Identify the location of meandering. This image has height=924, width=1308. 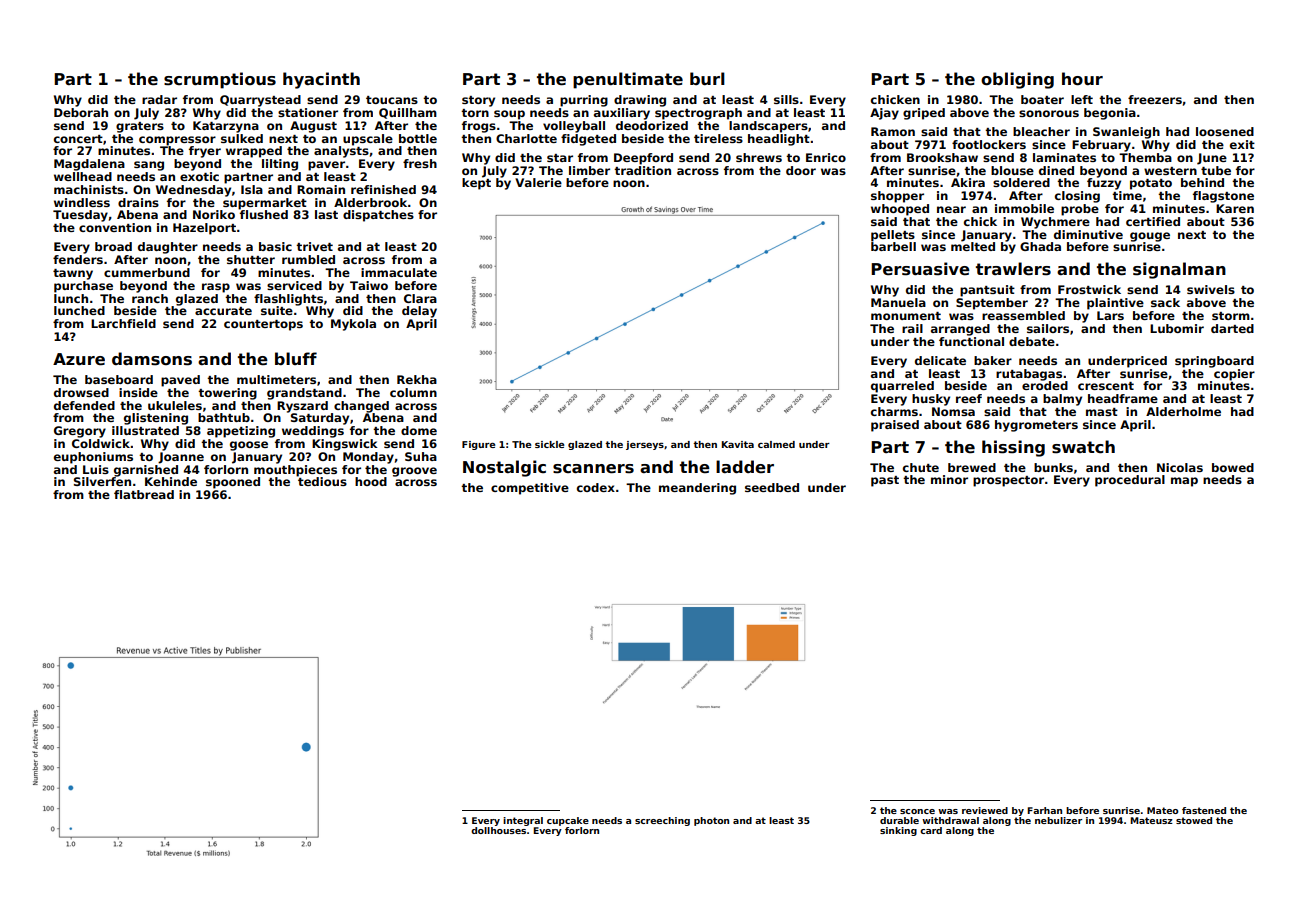
(697, 489).
